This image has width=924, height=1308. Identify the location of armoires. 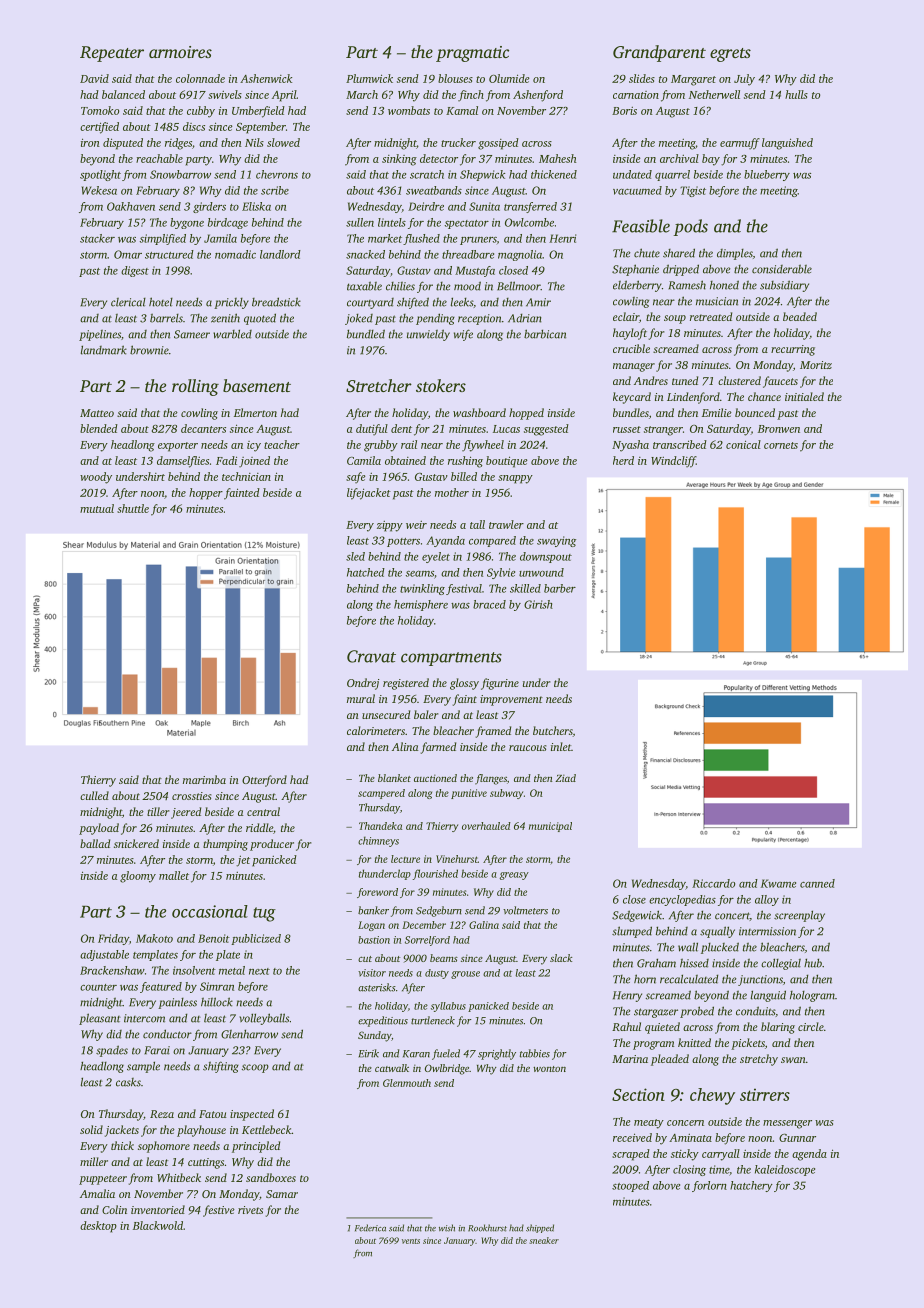
(180, 52).
